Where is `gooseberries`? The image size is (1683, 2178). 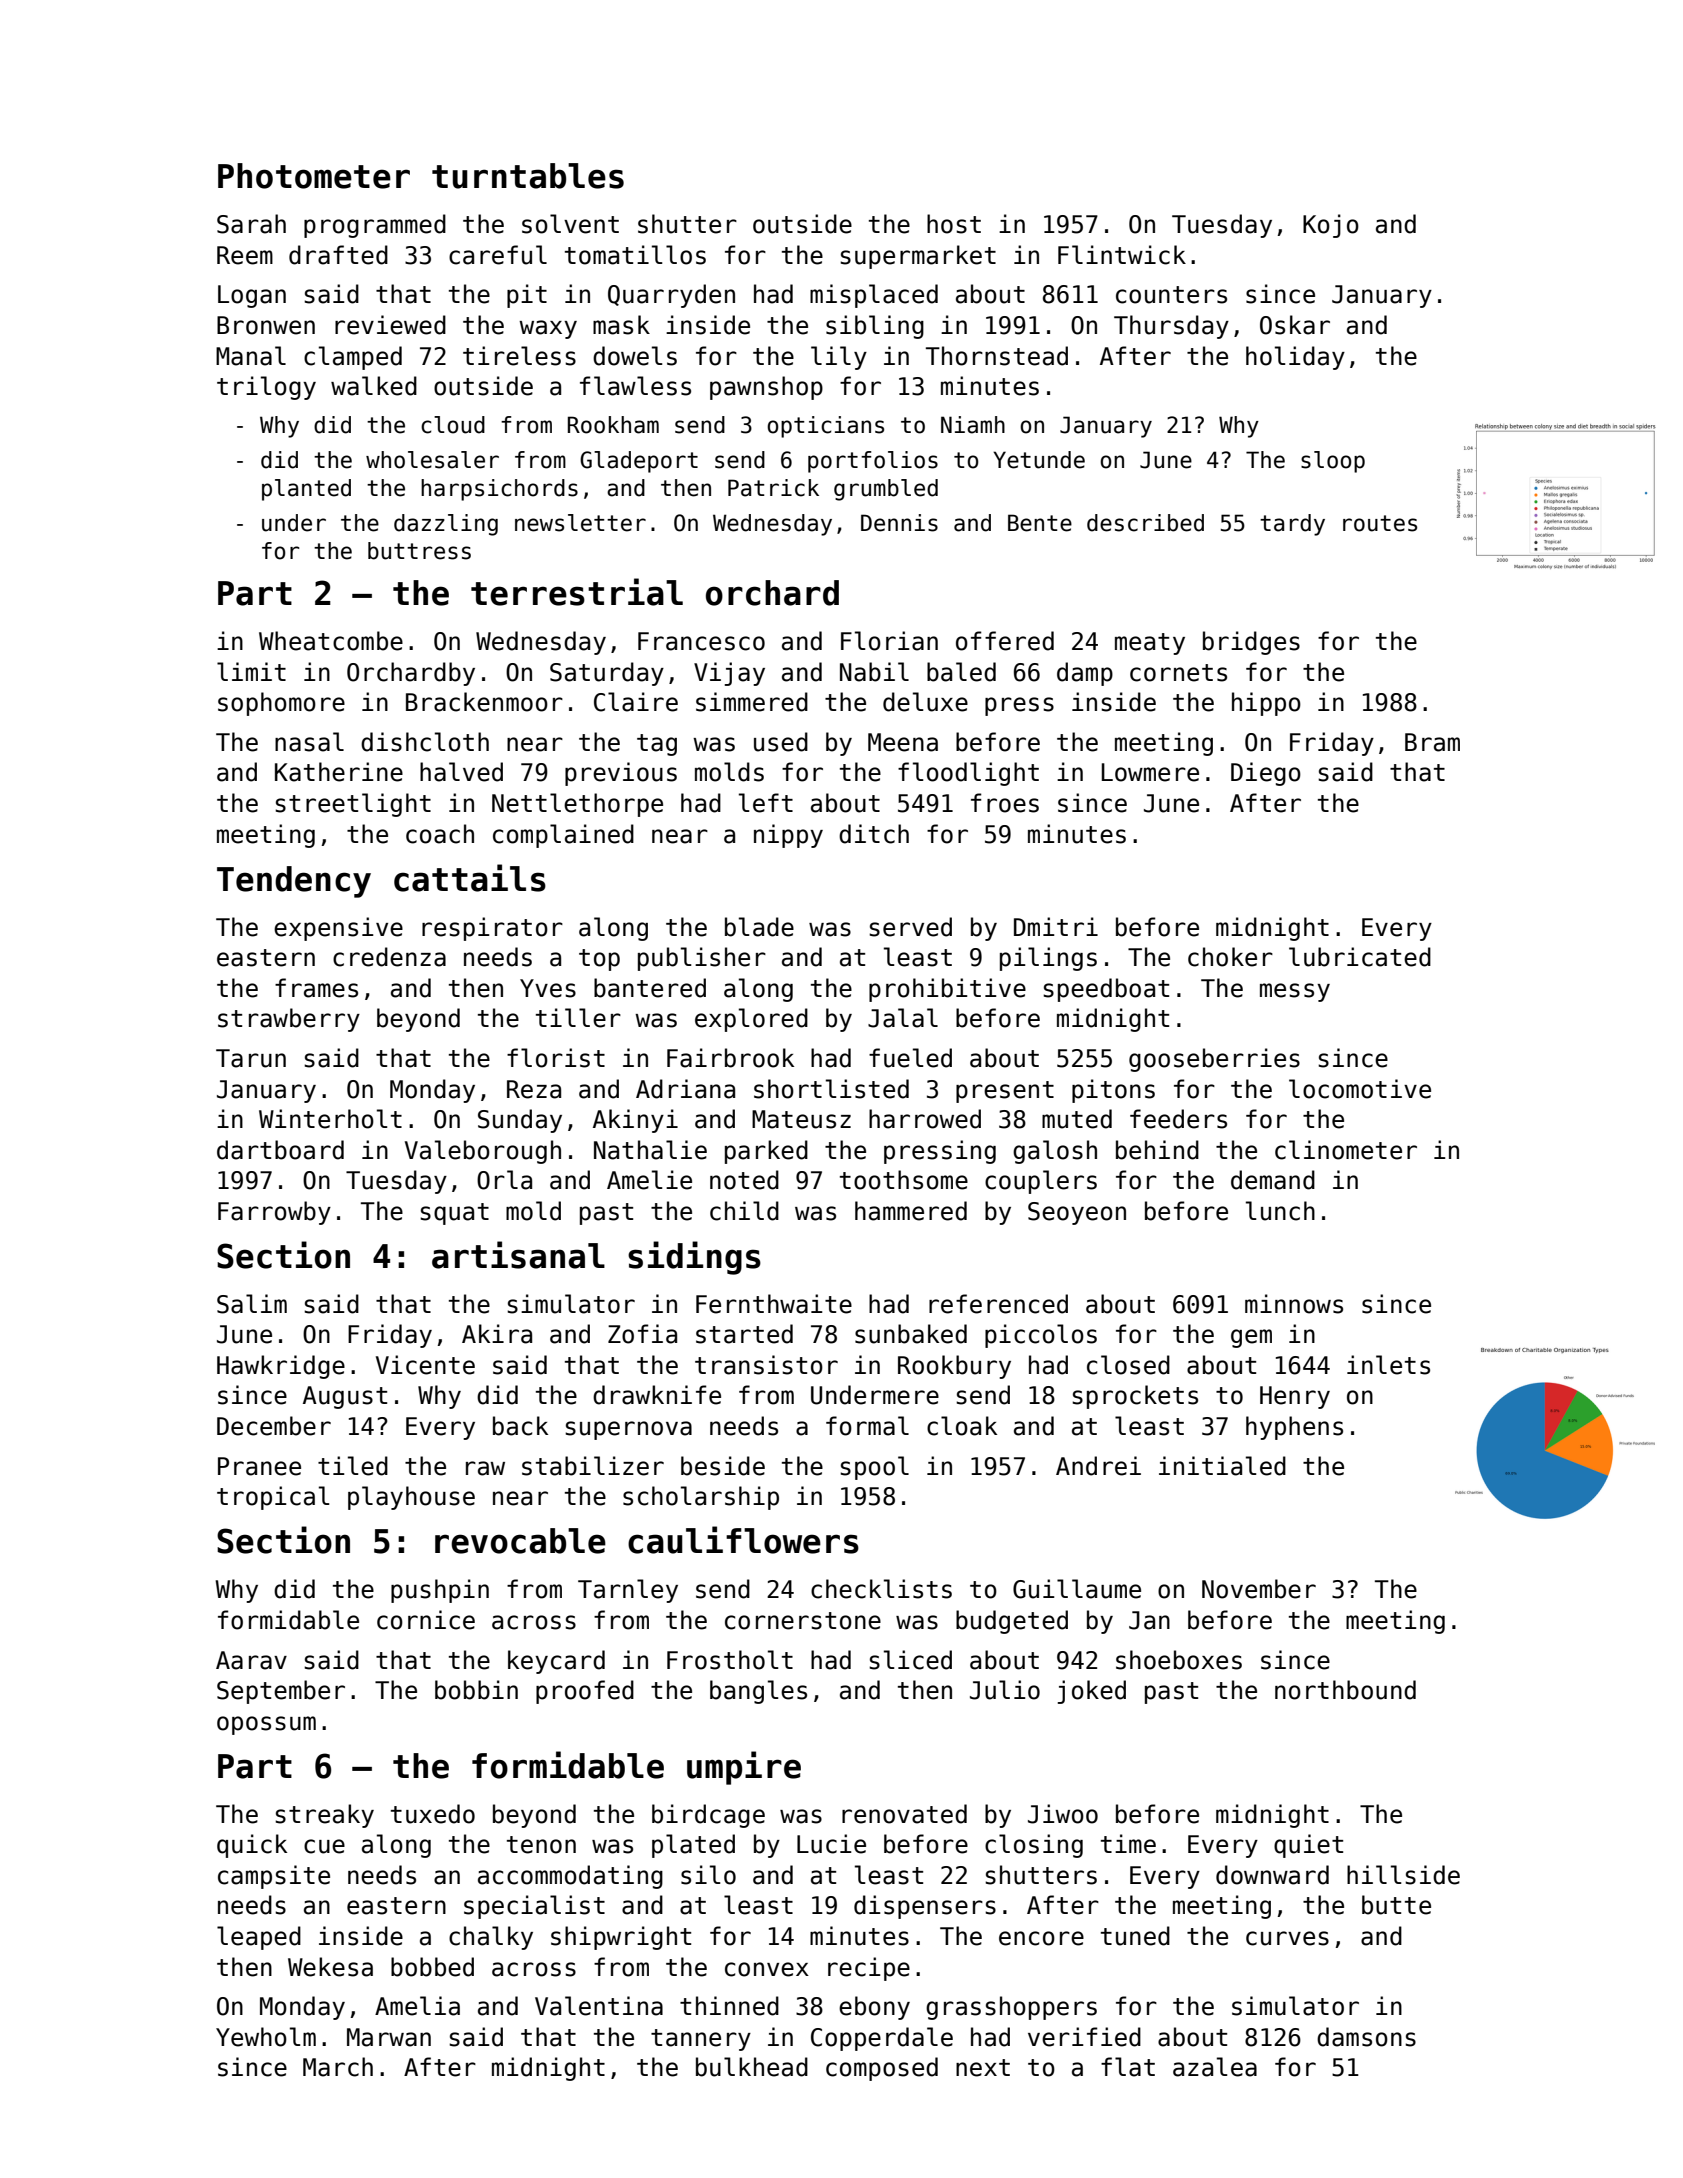
gooseberries is located at coordinates (1214, 1060).
